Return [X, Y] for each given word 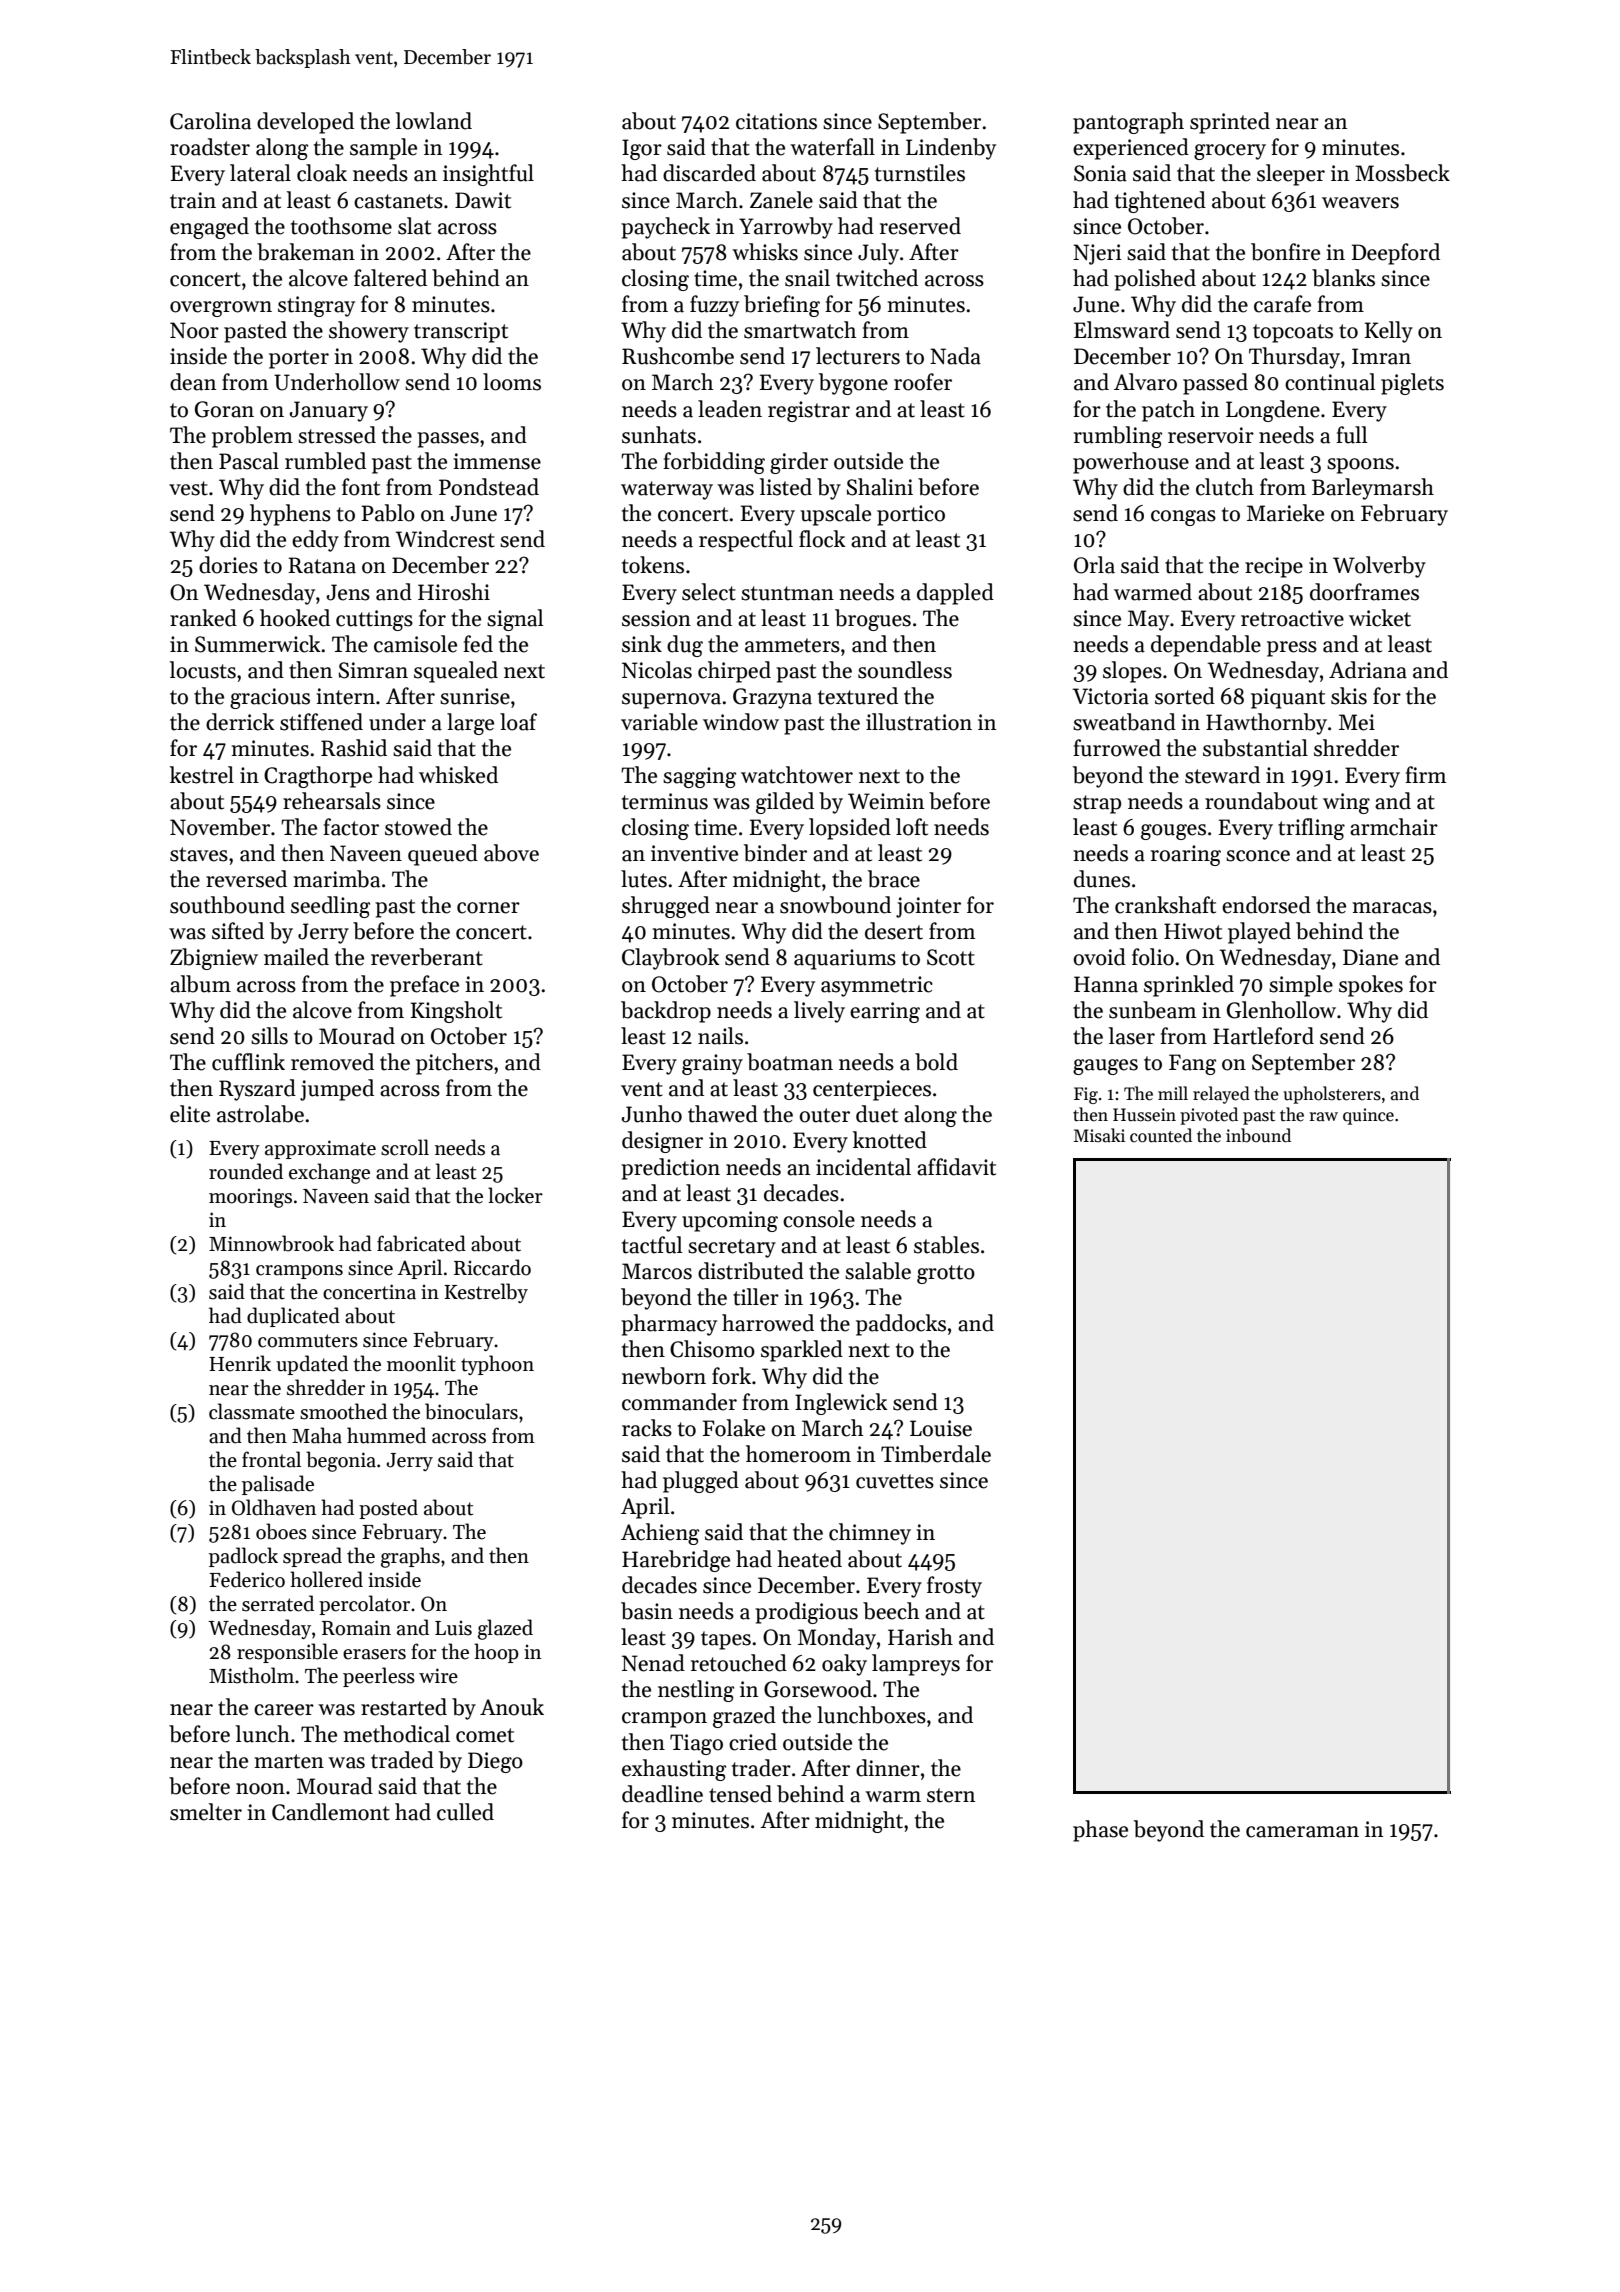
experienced [1131, 149]
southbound [227, 905]
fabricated [421, 1243]
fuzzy [714, 306]
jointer [928, 907]
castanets [398, 201]
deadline [662, 1794]
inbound [1258, 1135]
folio [1153, 957]
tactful [652, 1245]
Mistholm [251, 1675]
